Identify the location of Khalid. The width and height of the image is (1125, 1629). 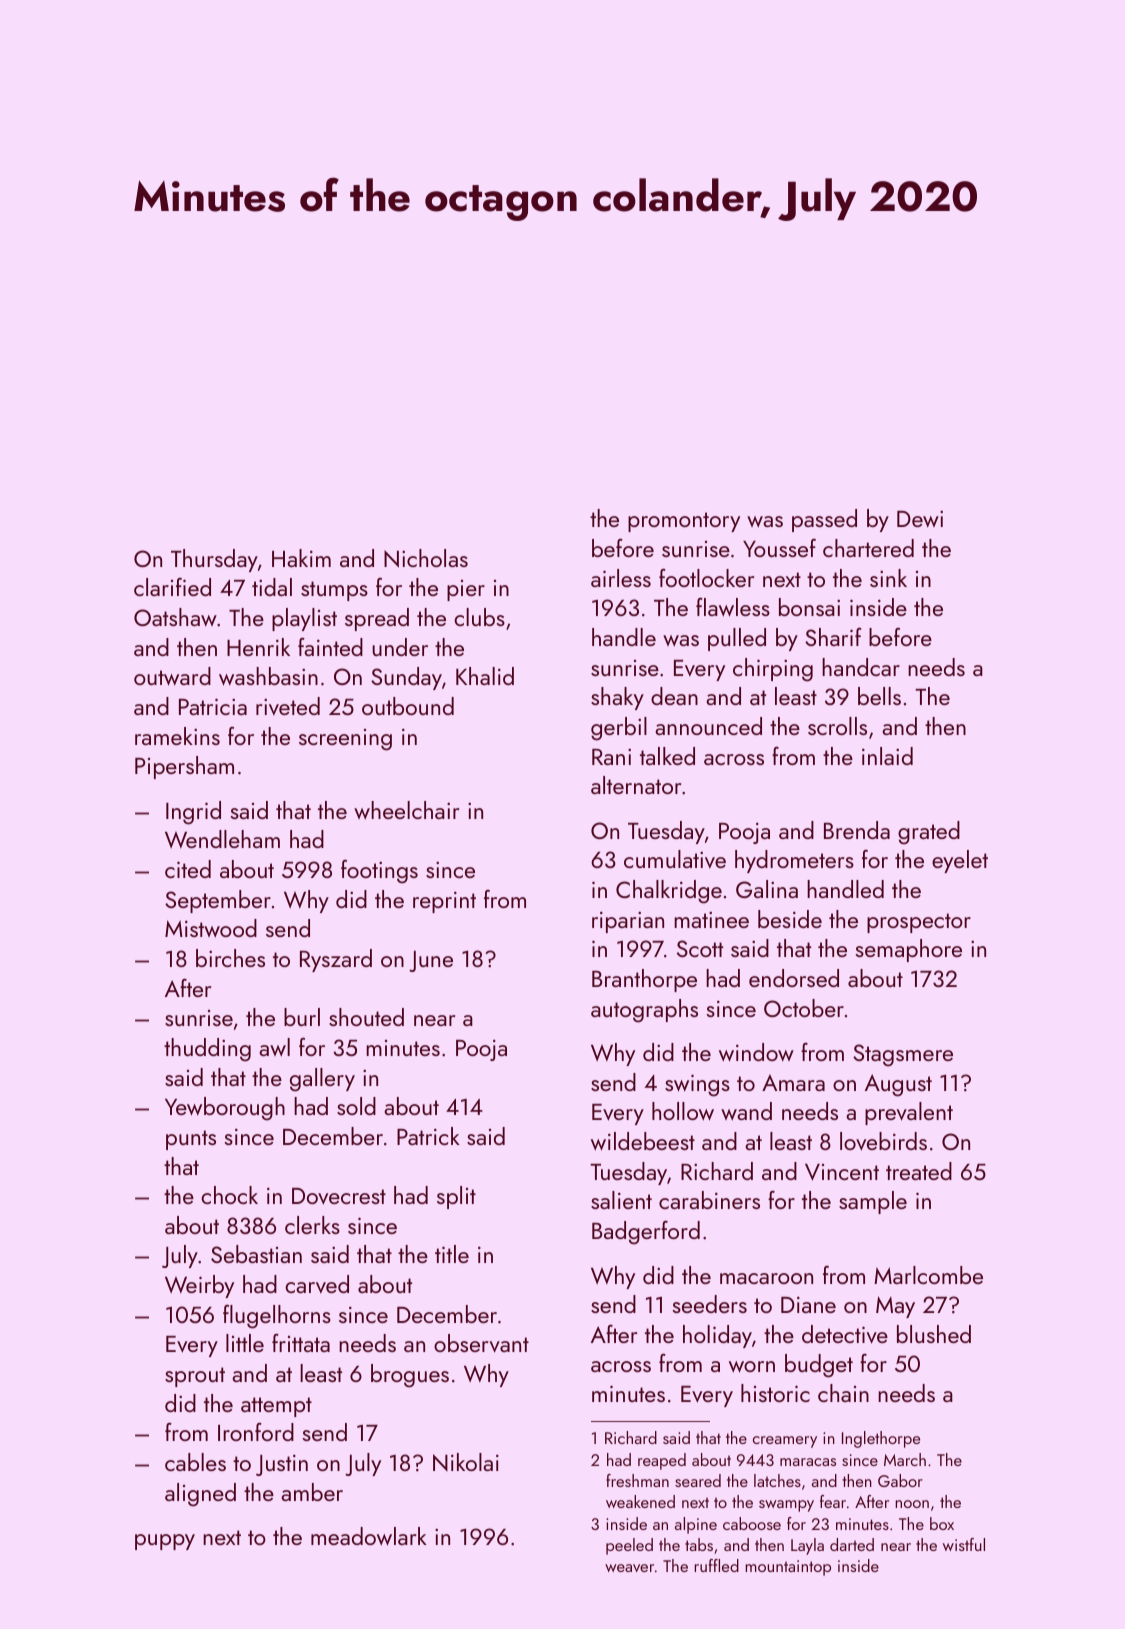
(485, 676).
